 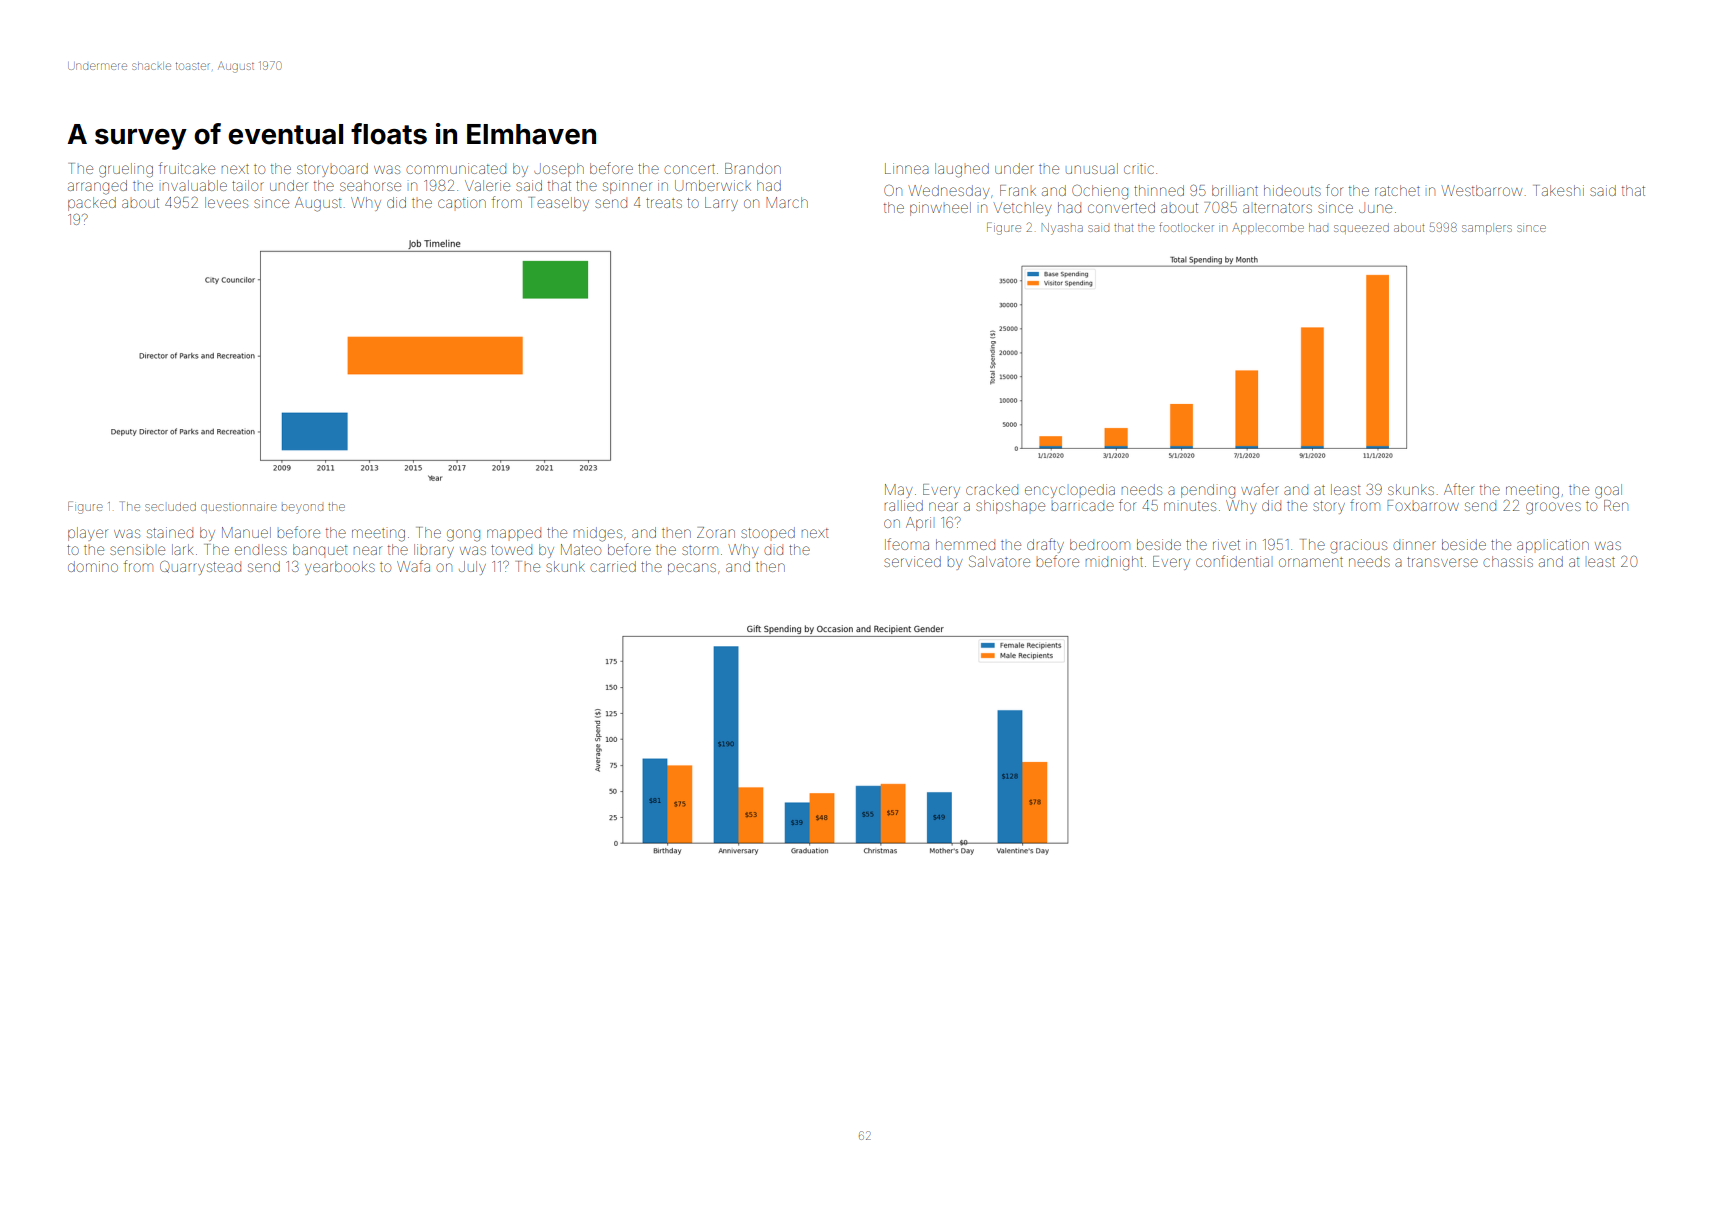 I want to click on Takeshi, so click(x=1559, y=190).
